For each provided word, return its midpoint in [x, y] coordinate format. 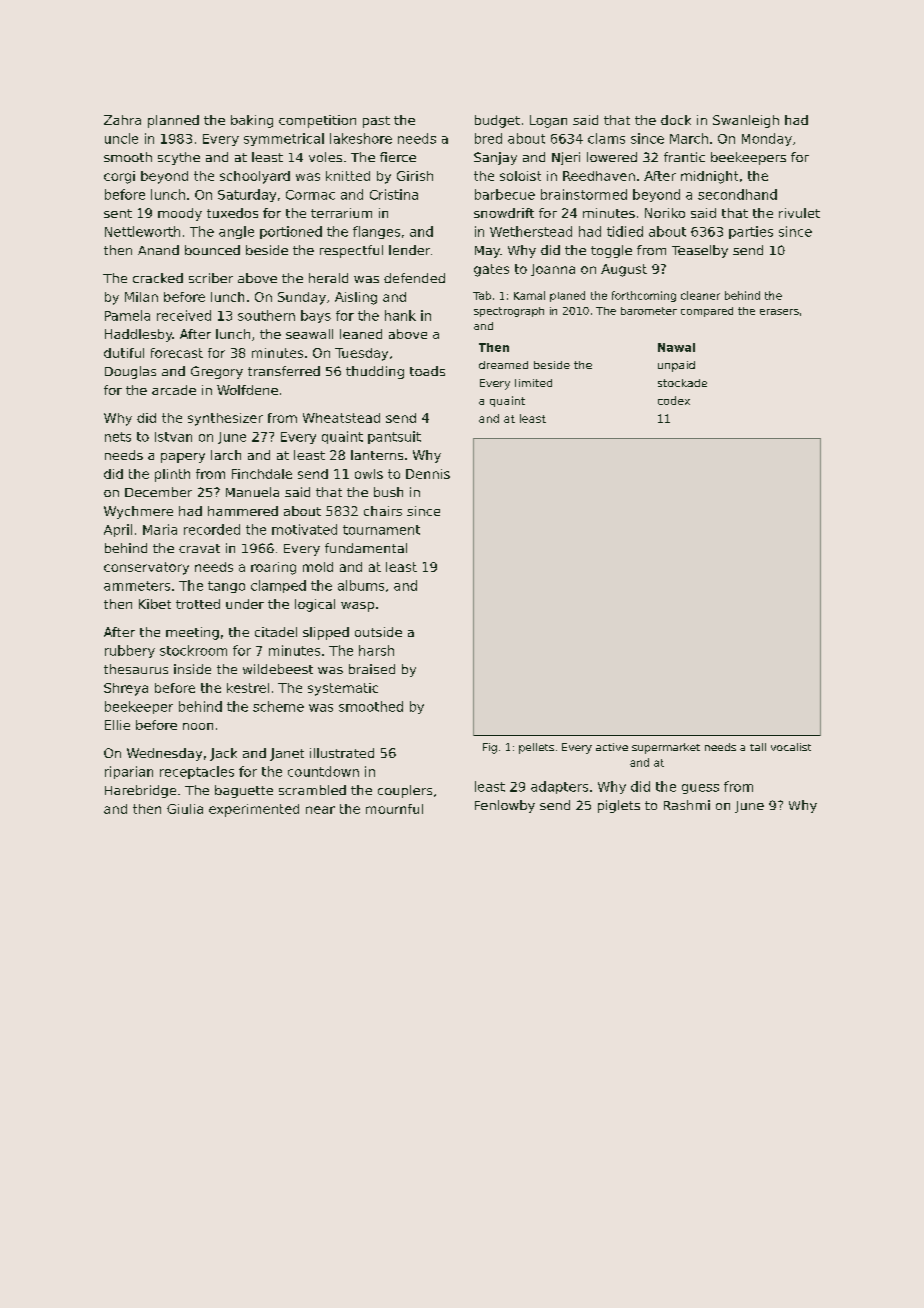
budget [497, 121]
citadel [276, 632]
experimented [254, 810]
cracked [158, 278]
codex [674, 400]
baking [252, 121]
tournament [381, 530]
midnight [709, 177]
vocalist [791, 747]
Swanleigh [746, 121]
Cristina [394, 194]
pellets [536, 748]
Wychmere [138, 512]
